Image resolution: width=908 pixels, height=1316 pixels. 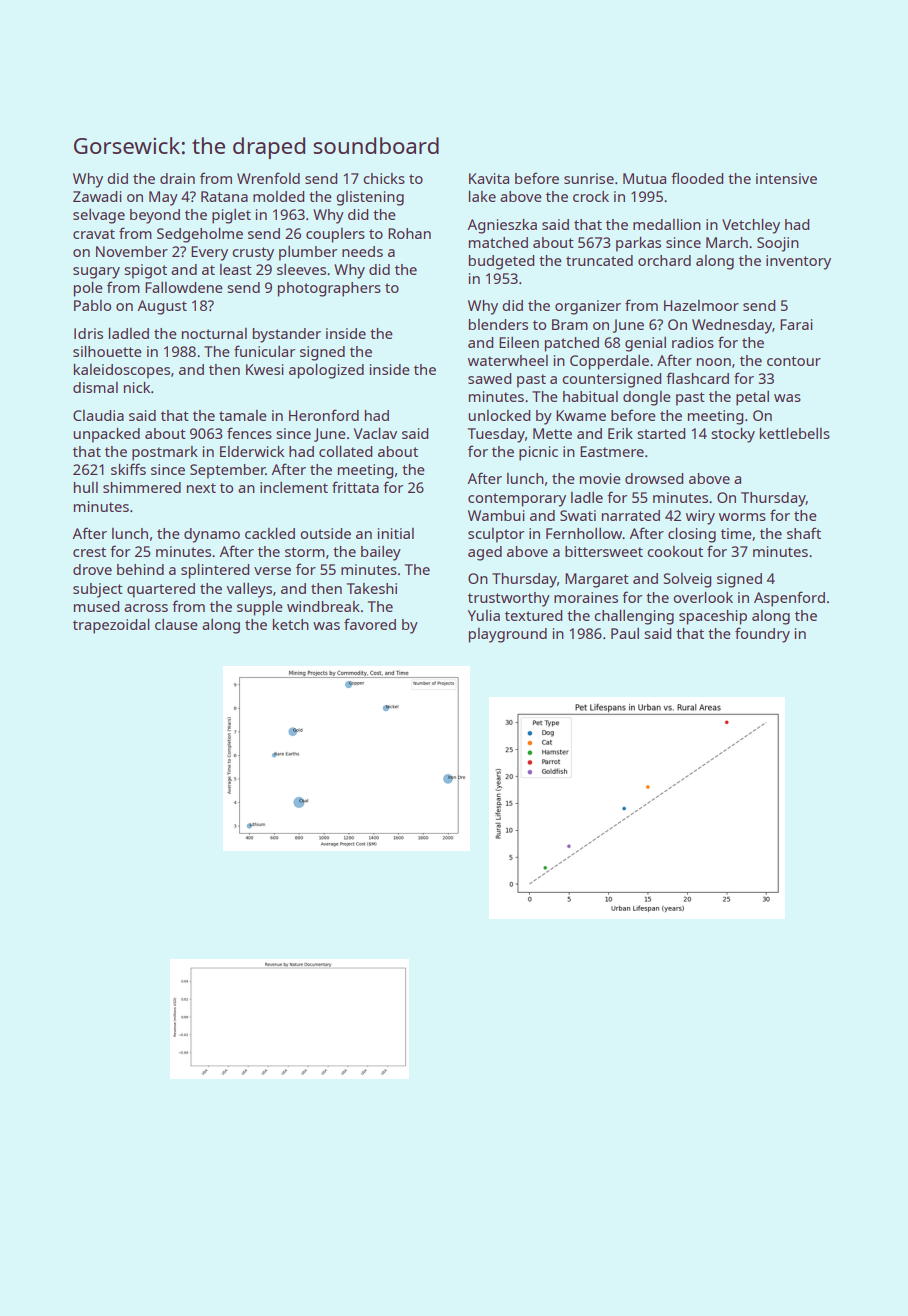 I want to click on Mutua, so click(x=644, y=178).
